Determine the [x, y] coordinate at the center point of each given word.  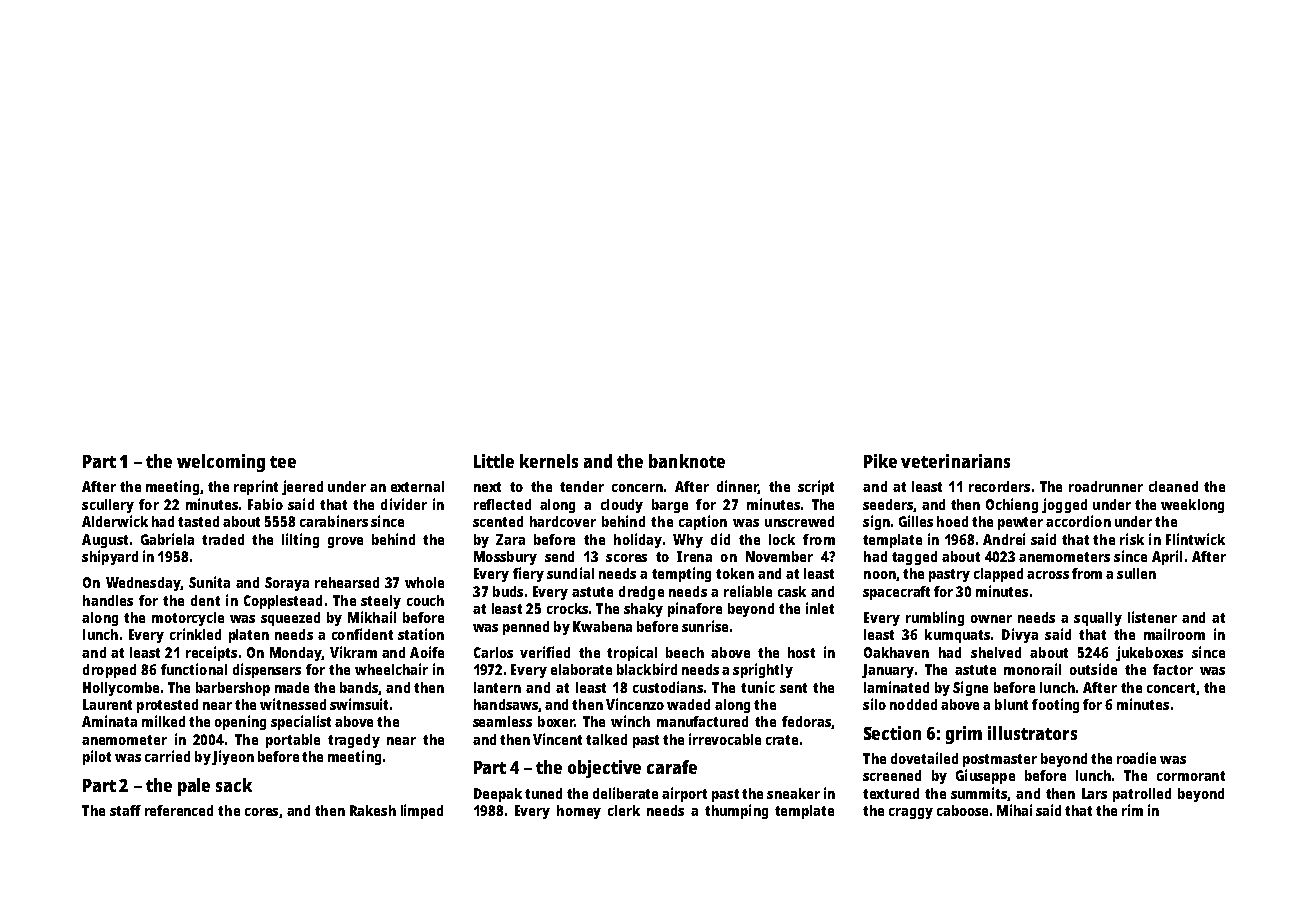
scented [498, 521]
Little [494, 461]
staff [125, 810]
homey [579, 812]
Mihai [1014, 810]
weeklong [1192, 506]
